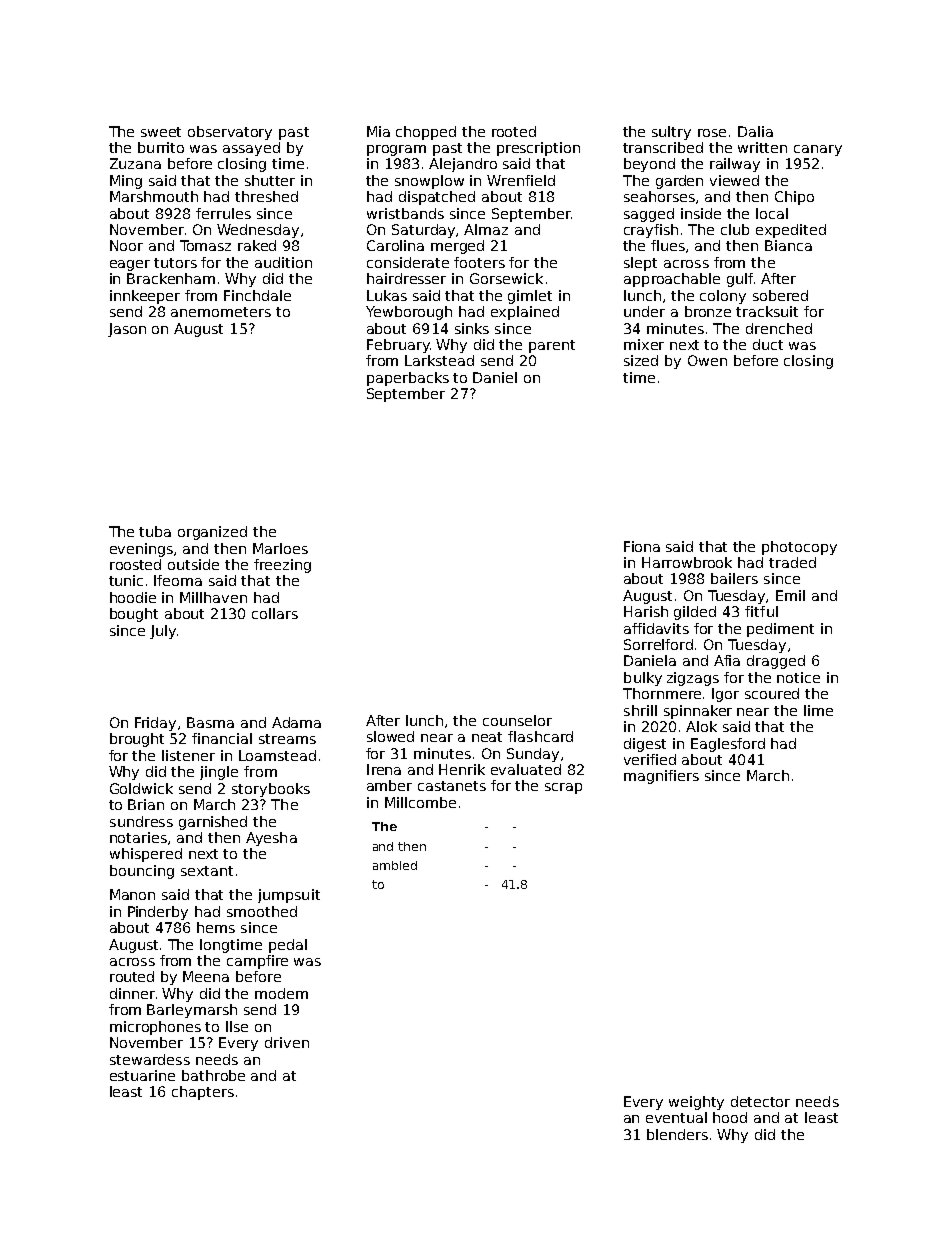  Describe the element at coordinates (258, 231) in the screenshot. I see `Wednesday` at that location.
